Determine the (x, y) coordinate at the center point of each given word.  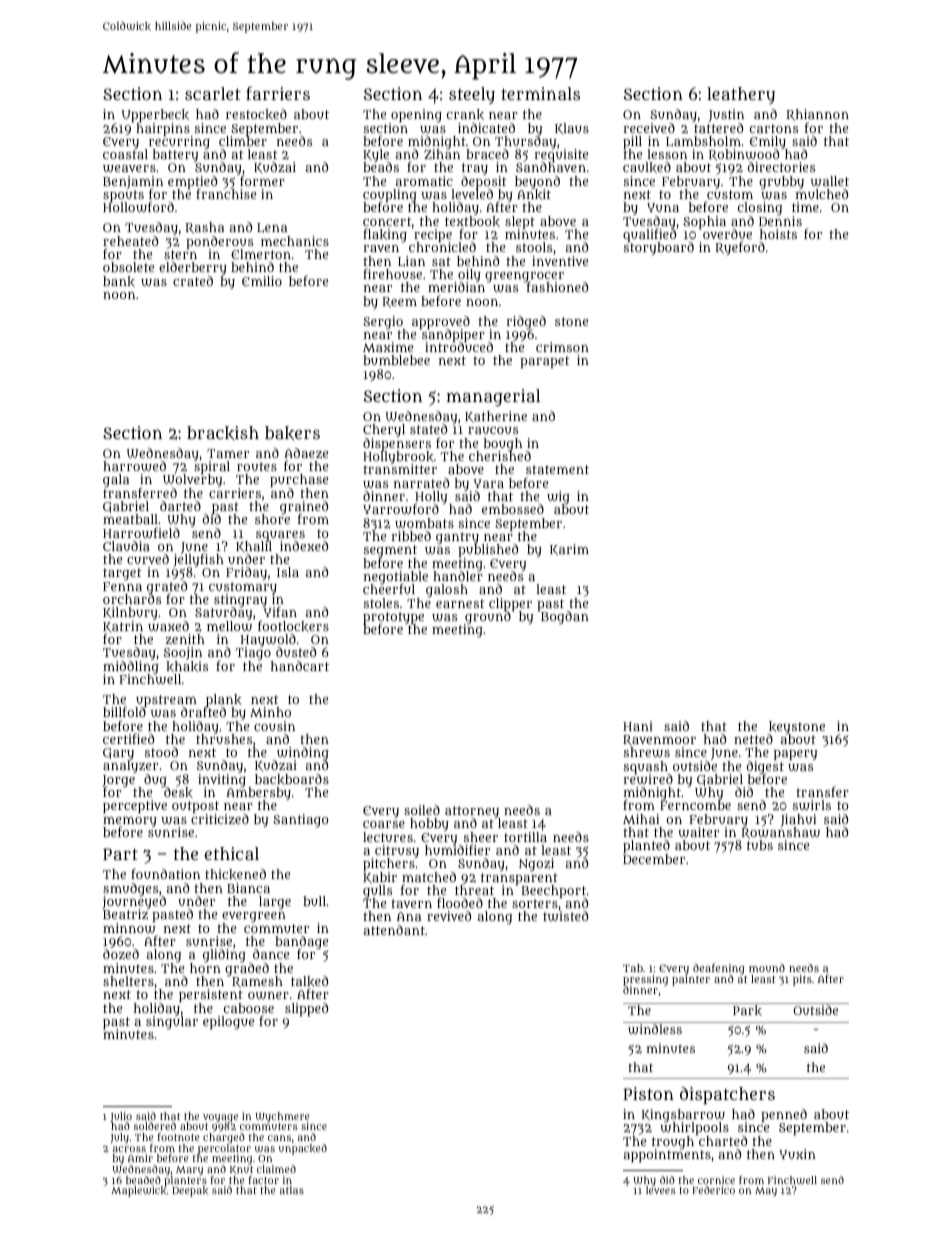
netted (753, 739)
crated (193, 281)
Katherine (496, 417)
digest (765, 767)
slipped (306, 1009)
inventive (560, 261)
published (488, 551)
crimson (562, 347)
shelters (128, 981)
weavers (129, 169)
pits (802, 980)
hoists (778, 234)
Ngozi (536, 865)
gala (116, 481)
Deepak (190, 1192)
